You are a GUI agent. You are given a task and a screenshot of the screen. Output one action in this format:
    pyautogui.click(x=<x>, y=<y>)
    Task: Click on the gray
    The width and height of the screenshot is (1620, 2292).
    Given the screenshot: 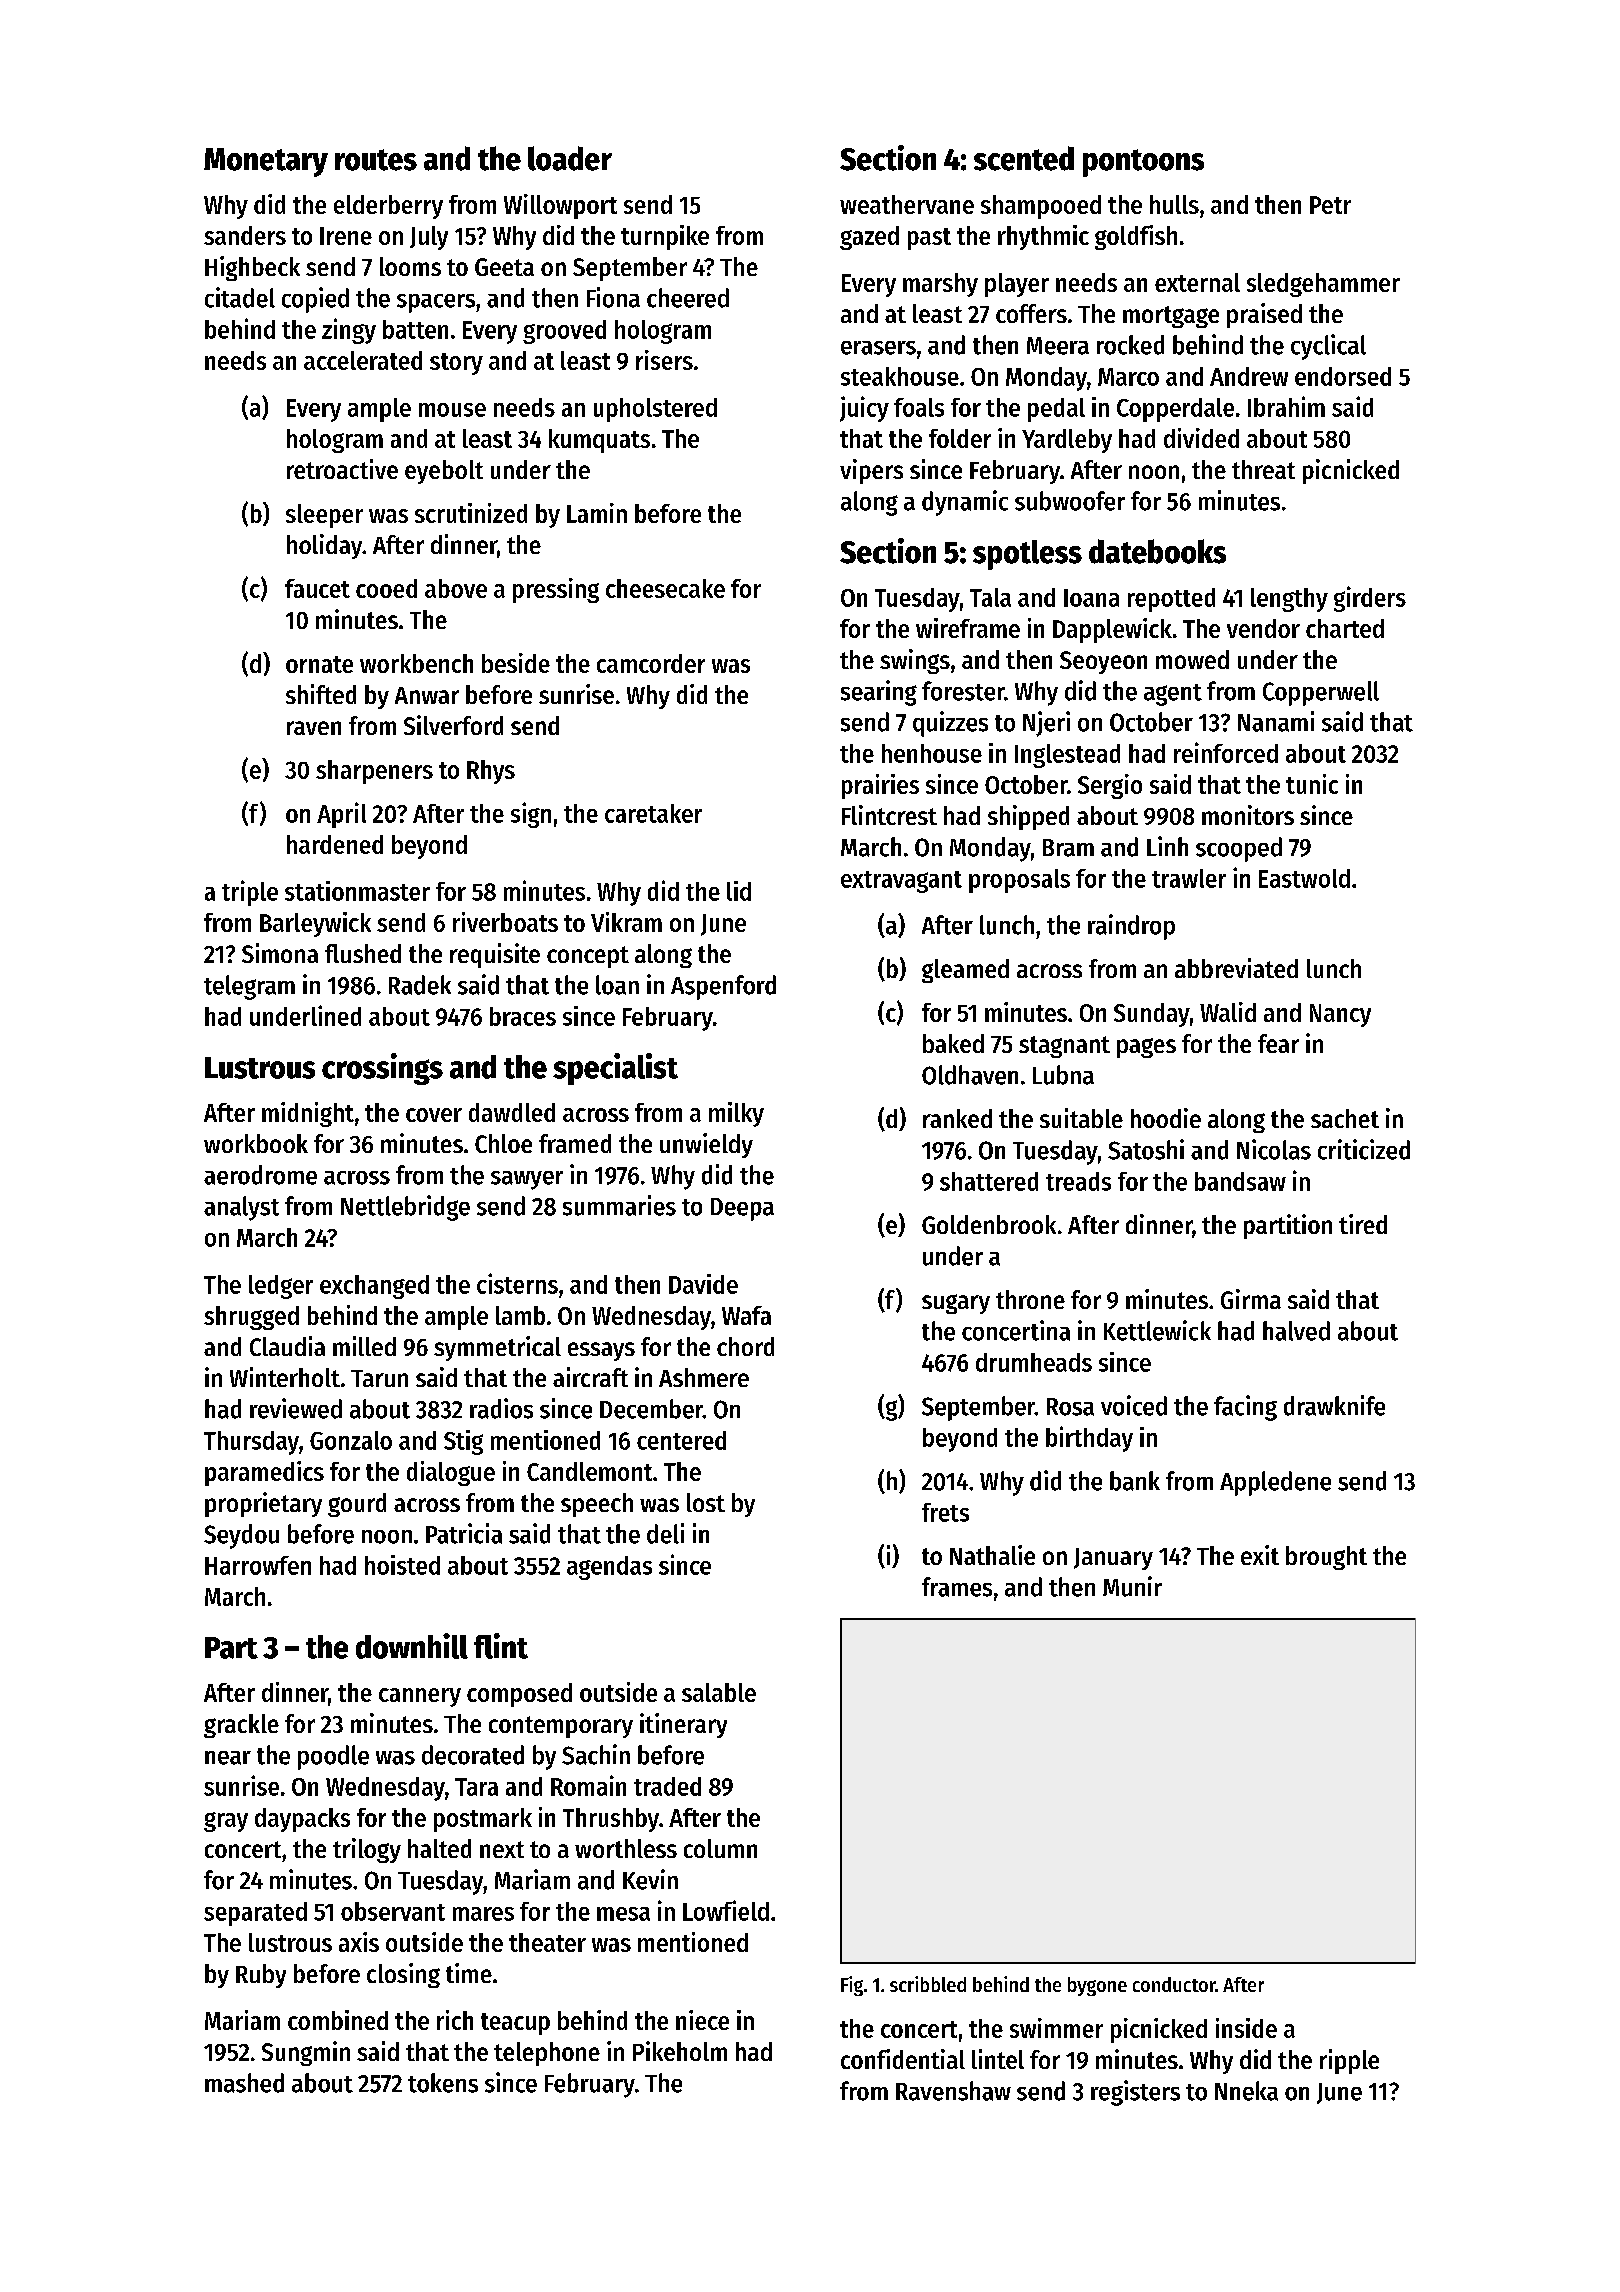 What is the action you would take?
    pyautogui.click(x=226, y=1822)
